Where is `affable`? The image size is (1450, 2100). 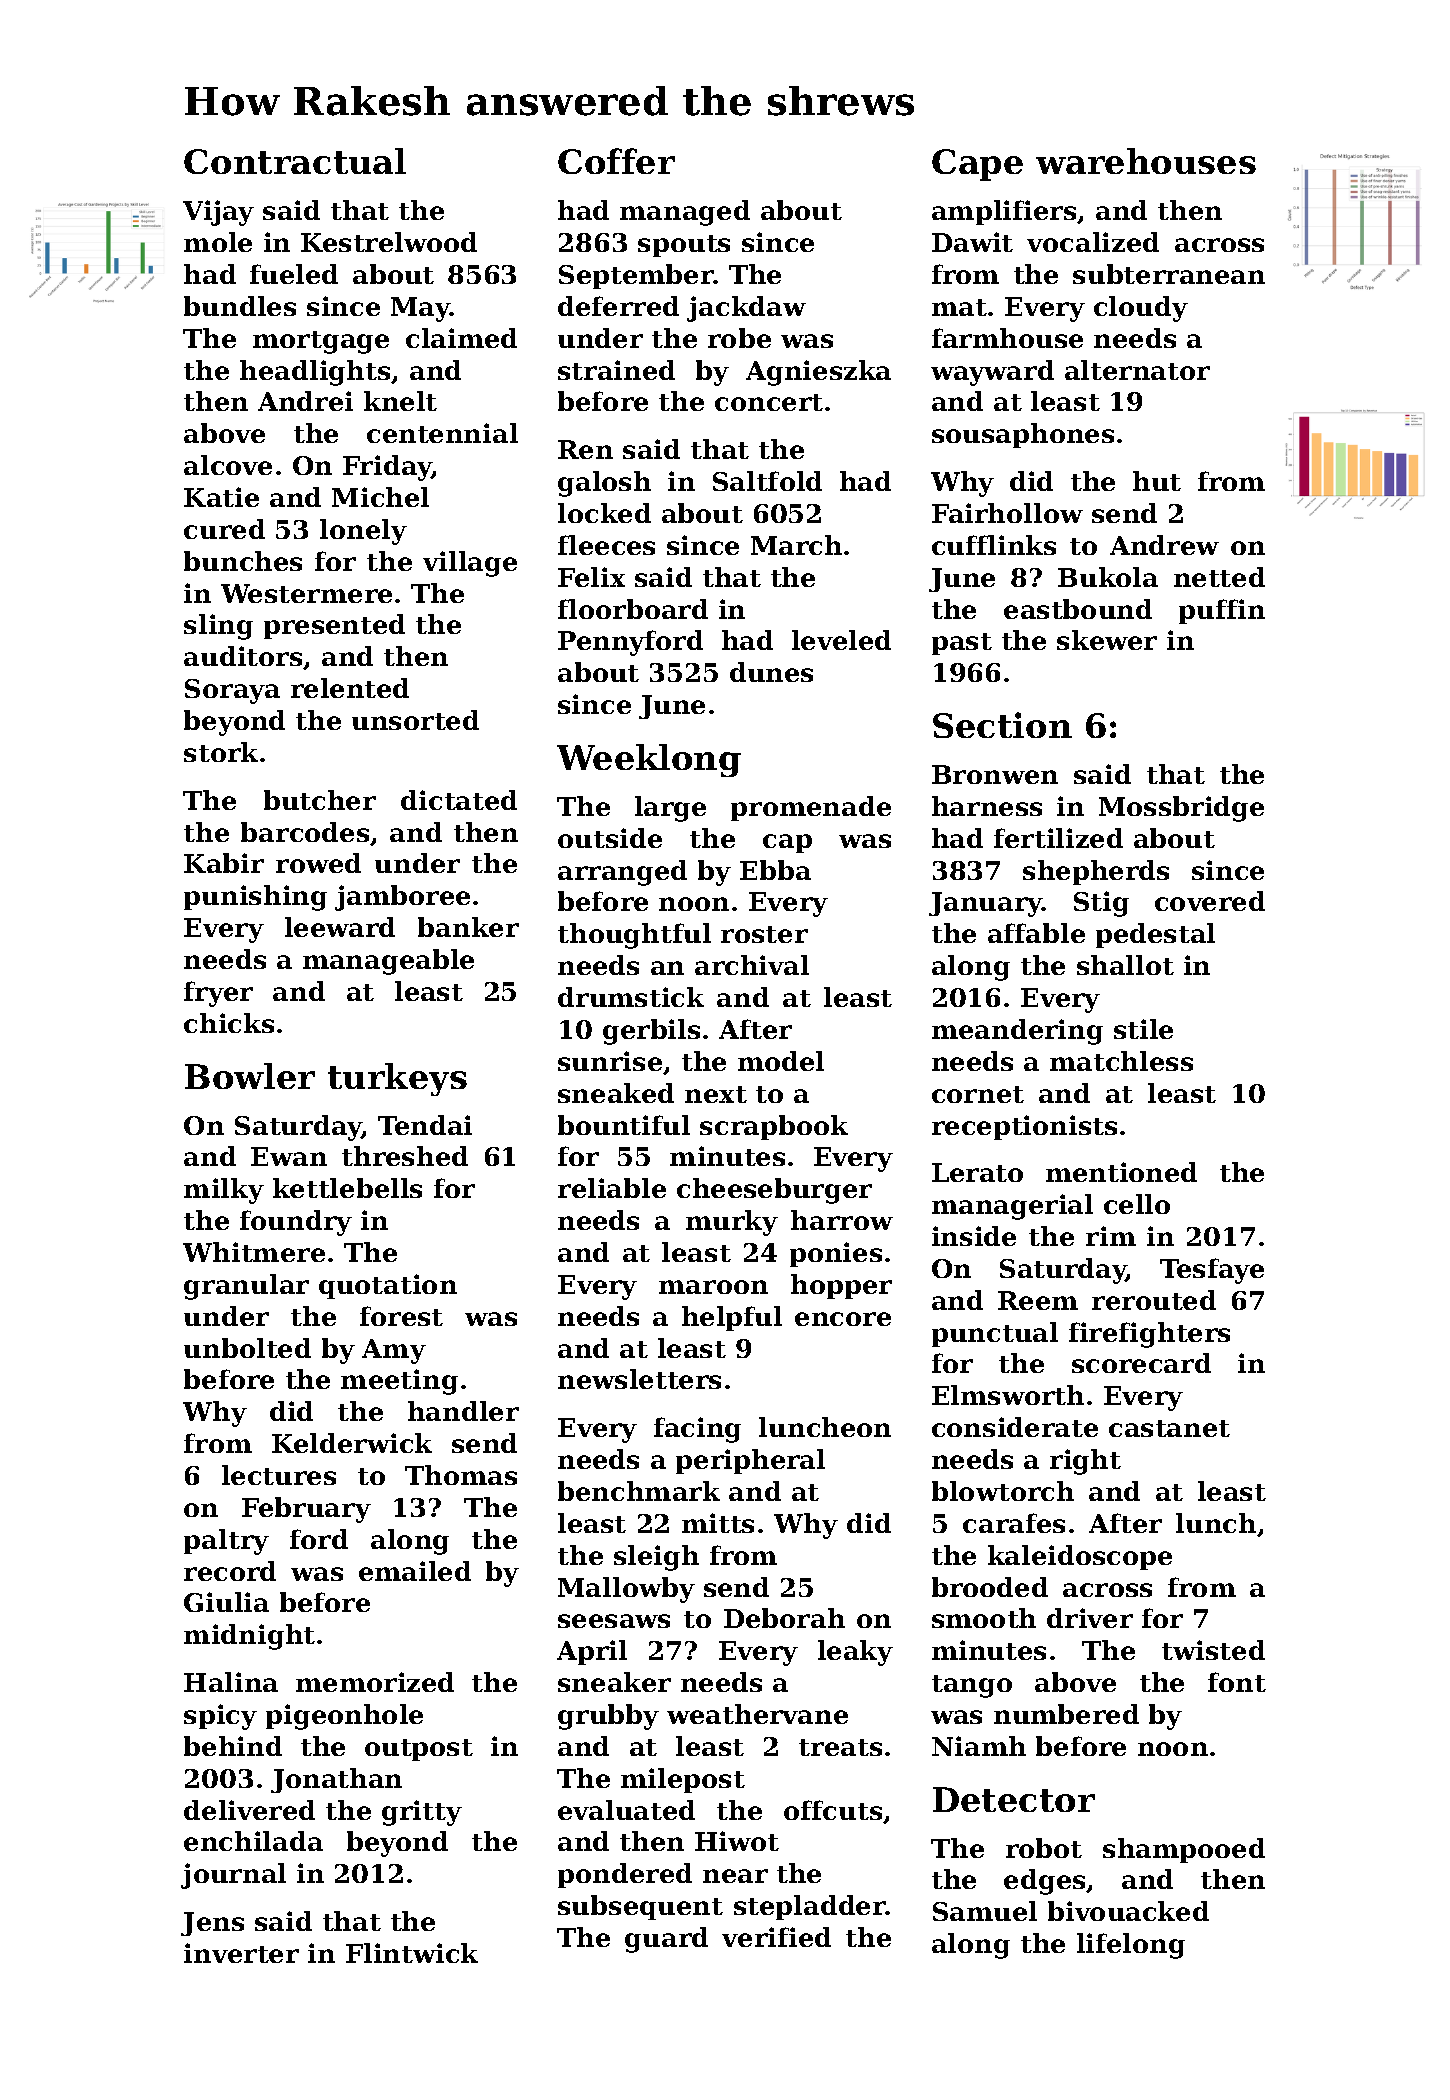 affable is located at coordinates (1036, 933).
